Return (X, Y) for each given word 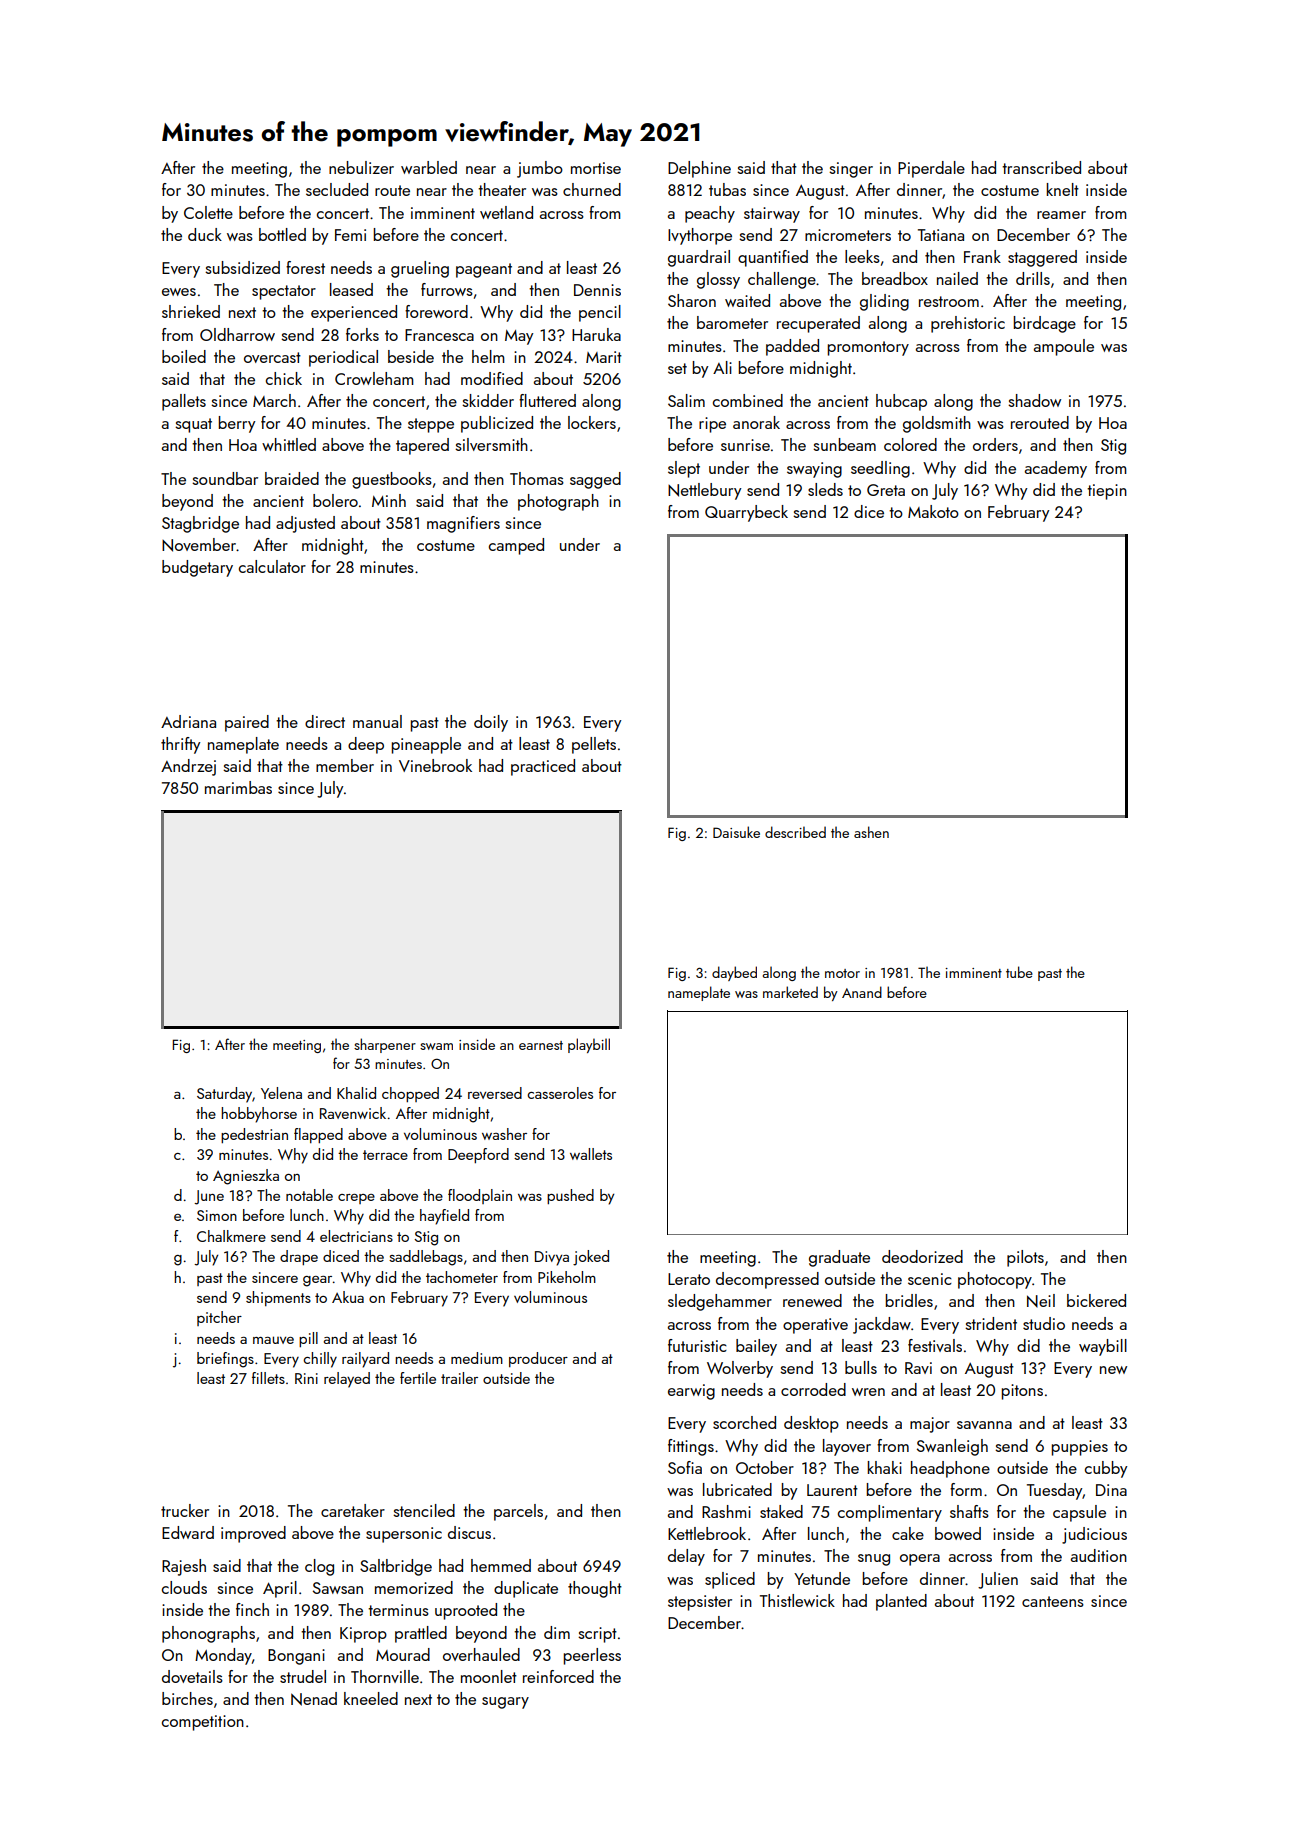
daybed (734, 973)
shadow (1034, 400)
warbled (429, 167)
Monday (223, 1656)
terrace (385, 1155)
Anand (862, 992)
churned (592, 189)
